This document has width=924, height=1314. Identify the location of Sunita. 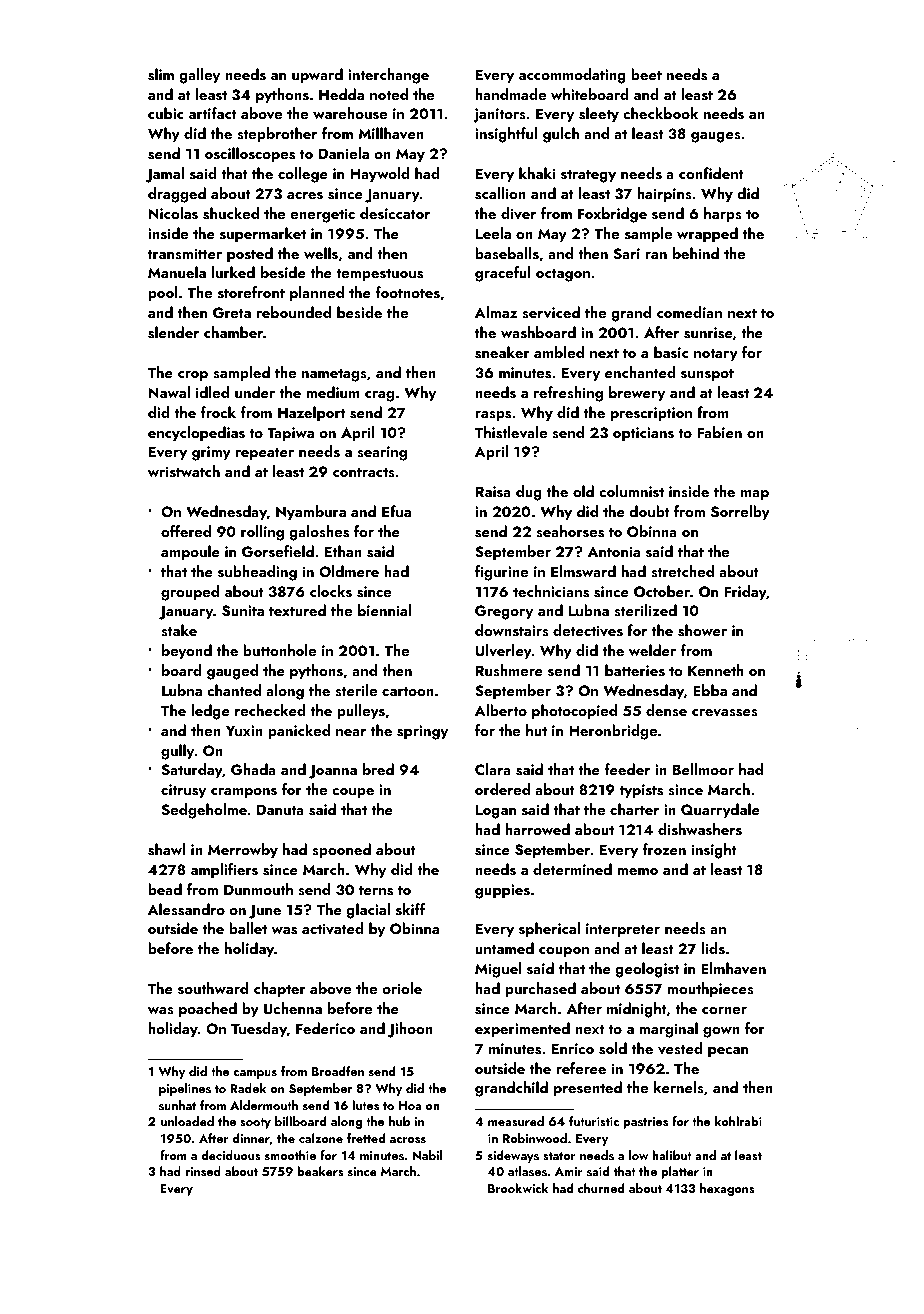
(243, 611).
